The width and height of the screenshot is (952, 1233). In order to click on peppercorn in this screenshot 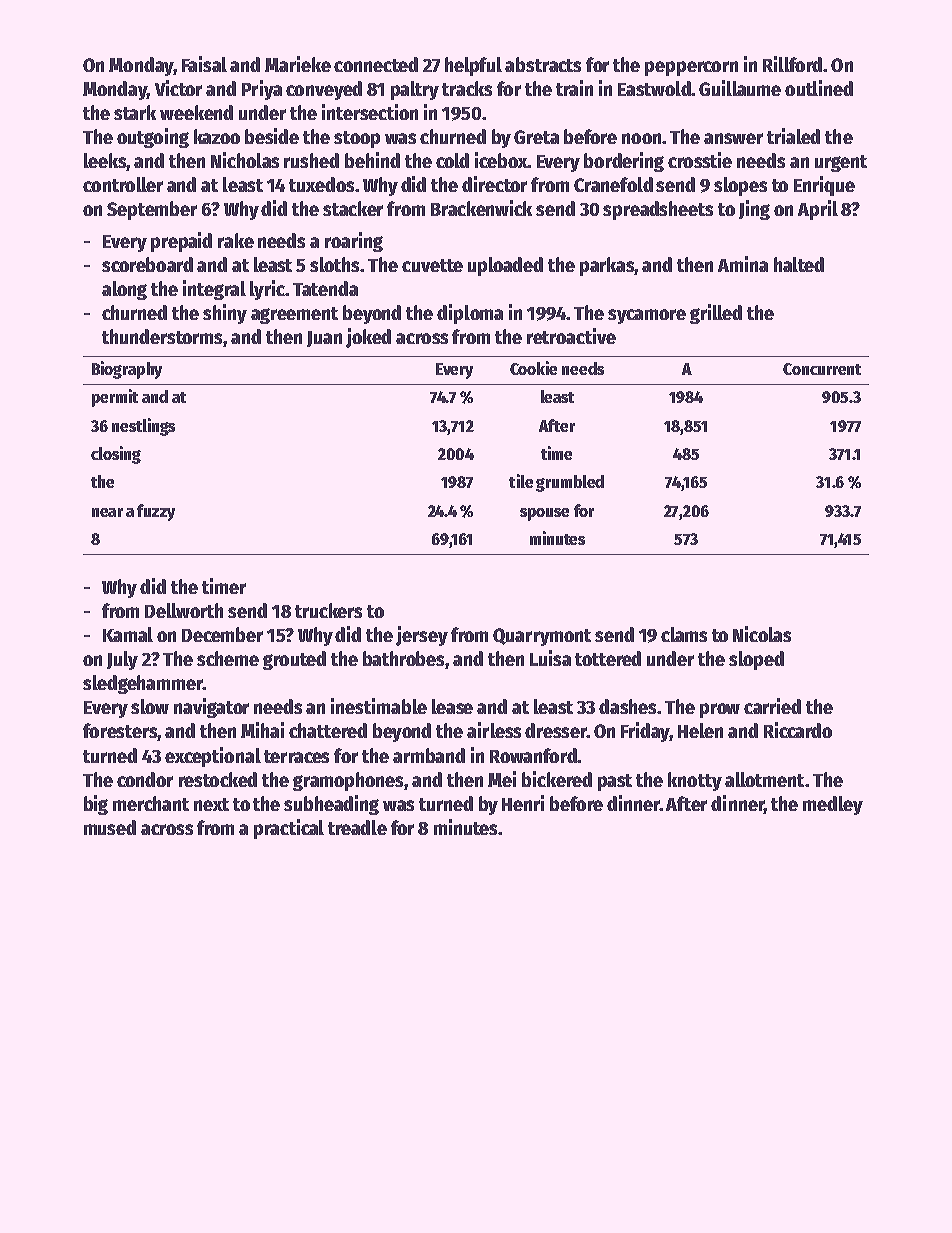, I will do `click(691, 68)`.
